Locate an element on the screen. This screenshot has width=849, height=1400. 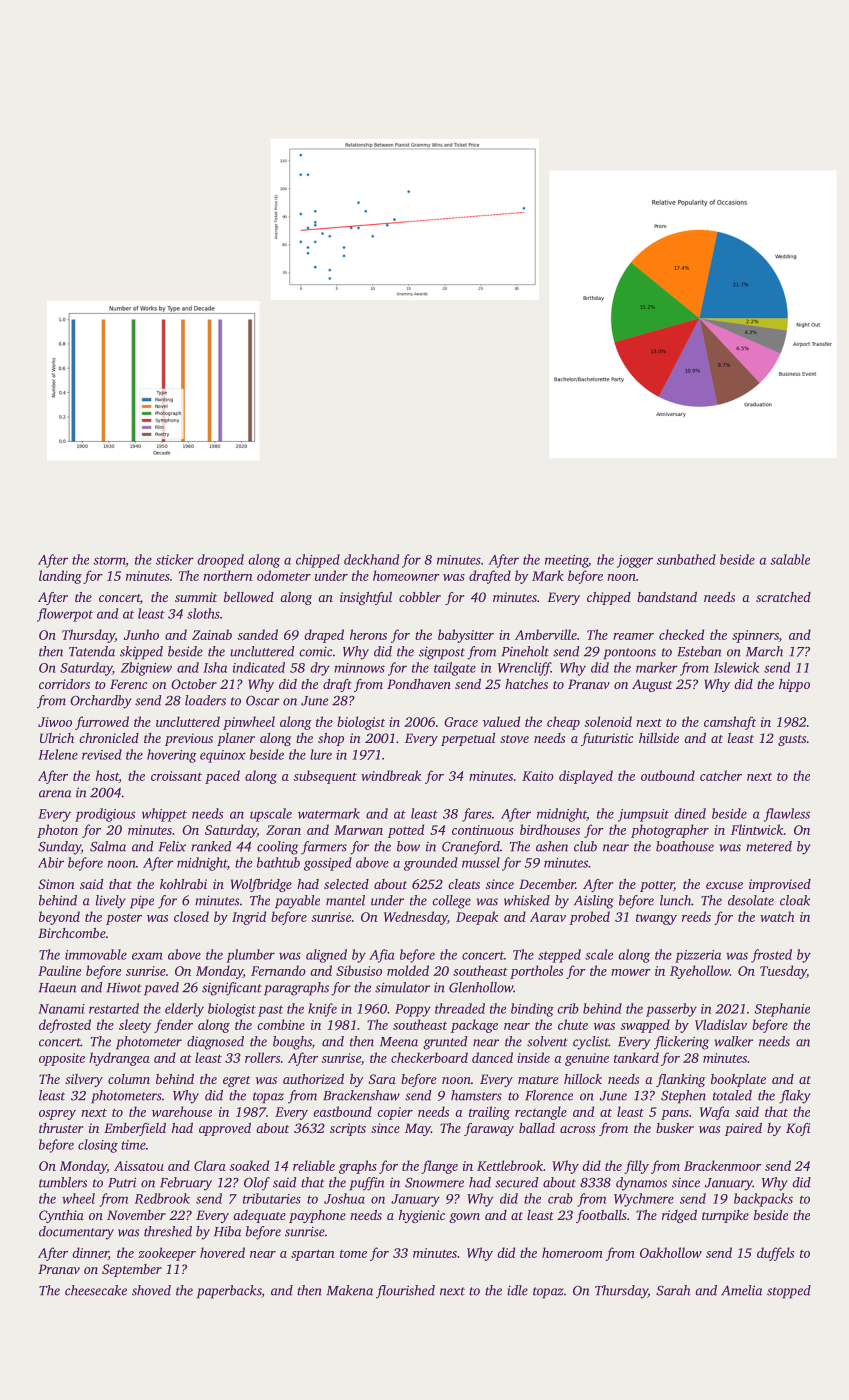
idle is located at coordinates (517, 1290).
